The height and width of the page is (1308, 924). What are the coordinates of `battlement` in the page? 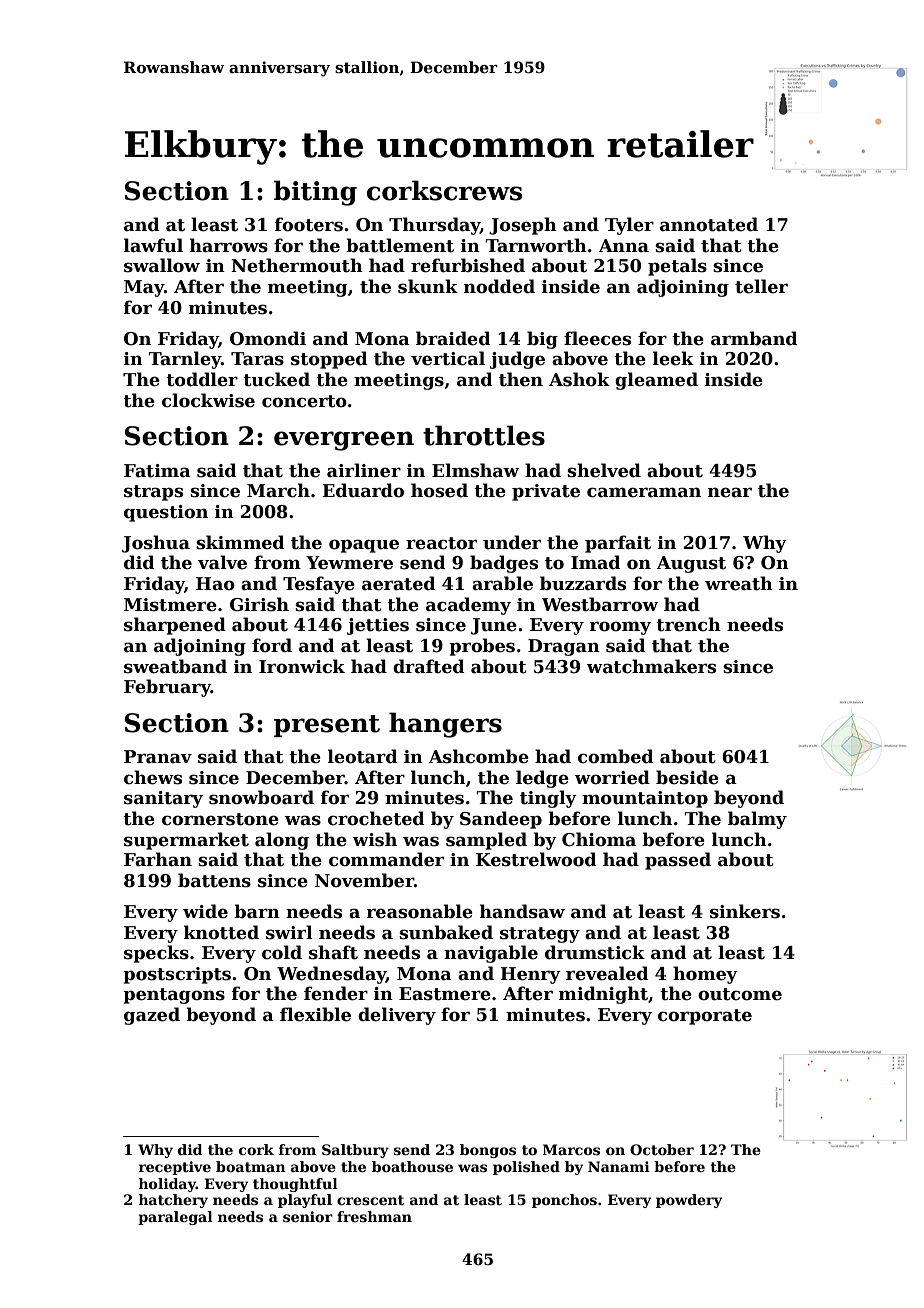 It's located at (400, 245).
